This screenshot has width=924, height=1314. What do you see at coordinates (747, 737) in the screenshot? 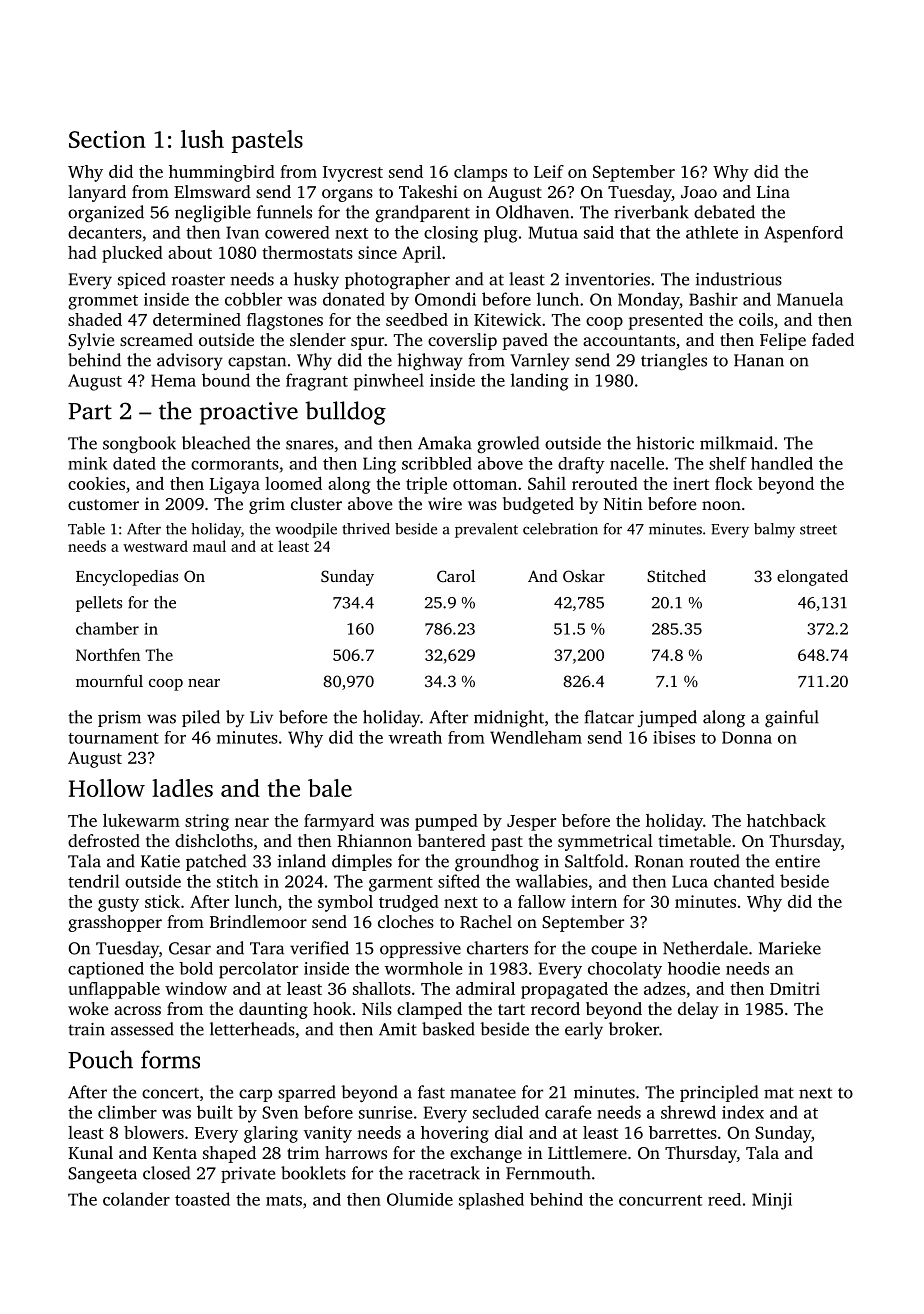
I see `Donna` at bounding box center [747, 737].
